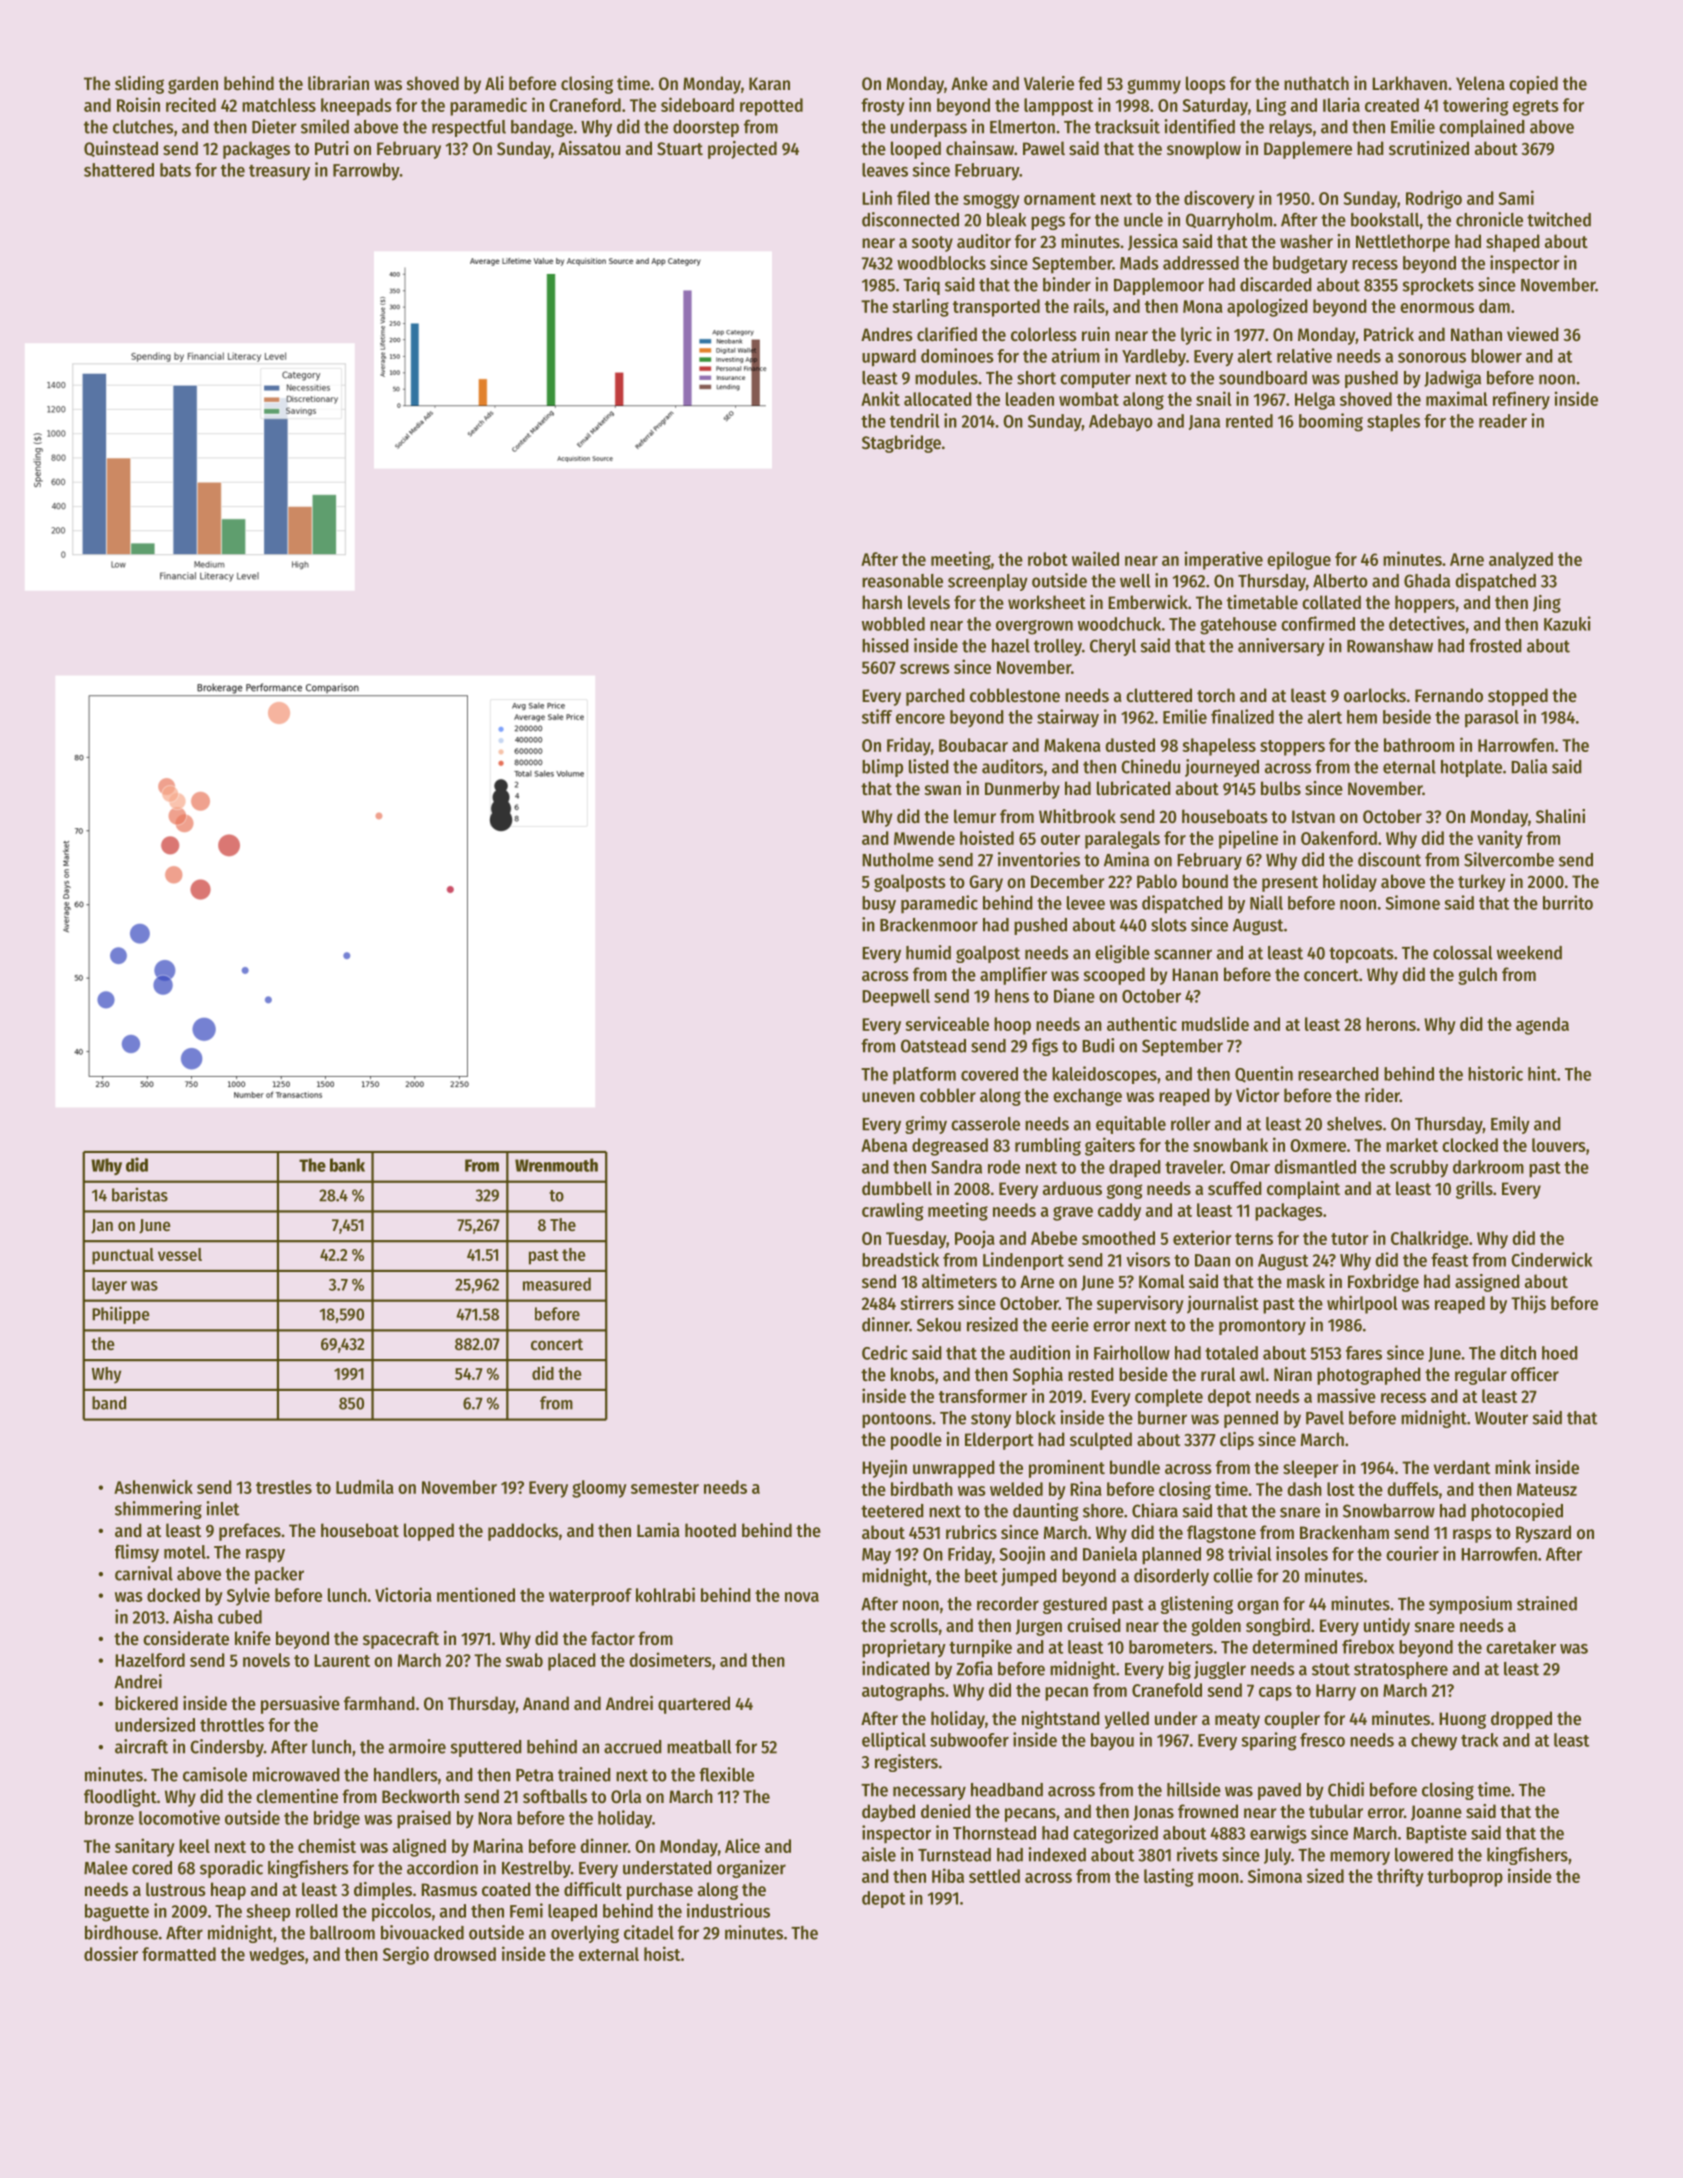 The width and height of the document is (1683, 2178). I want to click on Wrenmouth, so click(556, 1165).
